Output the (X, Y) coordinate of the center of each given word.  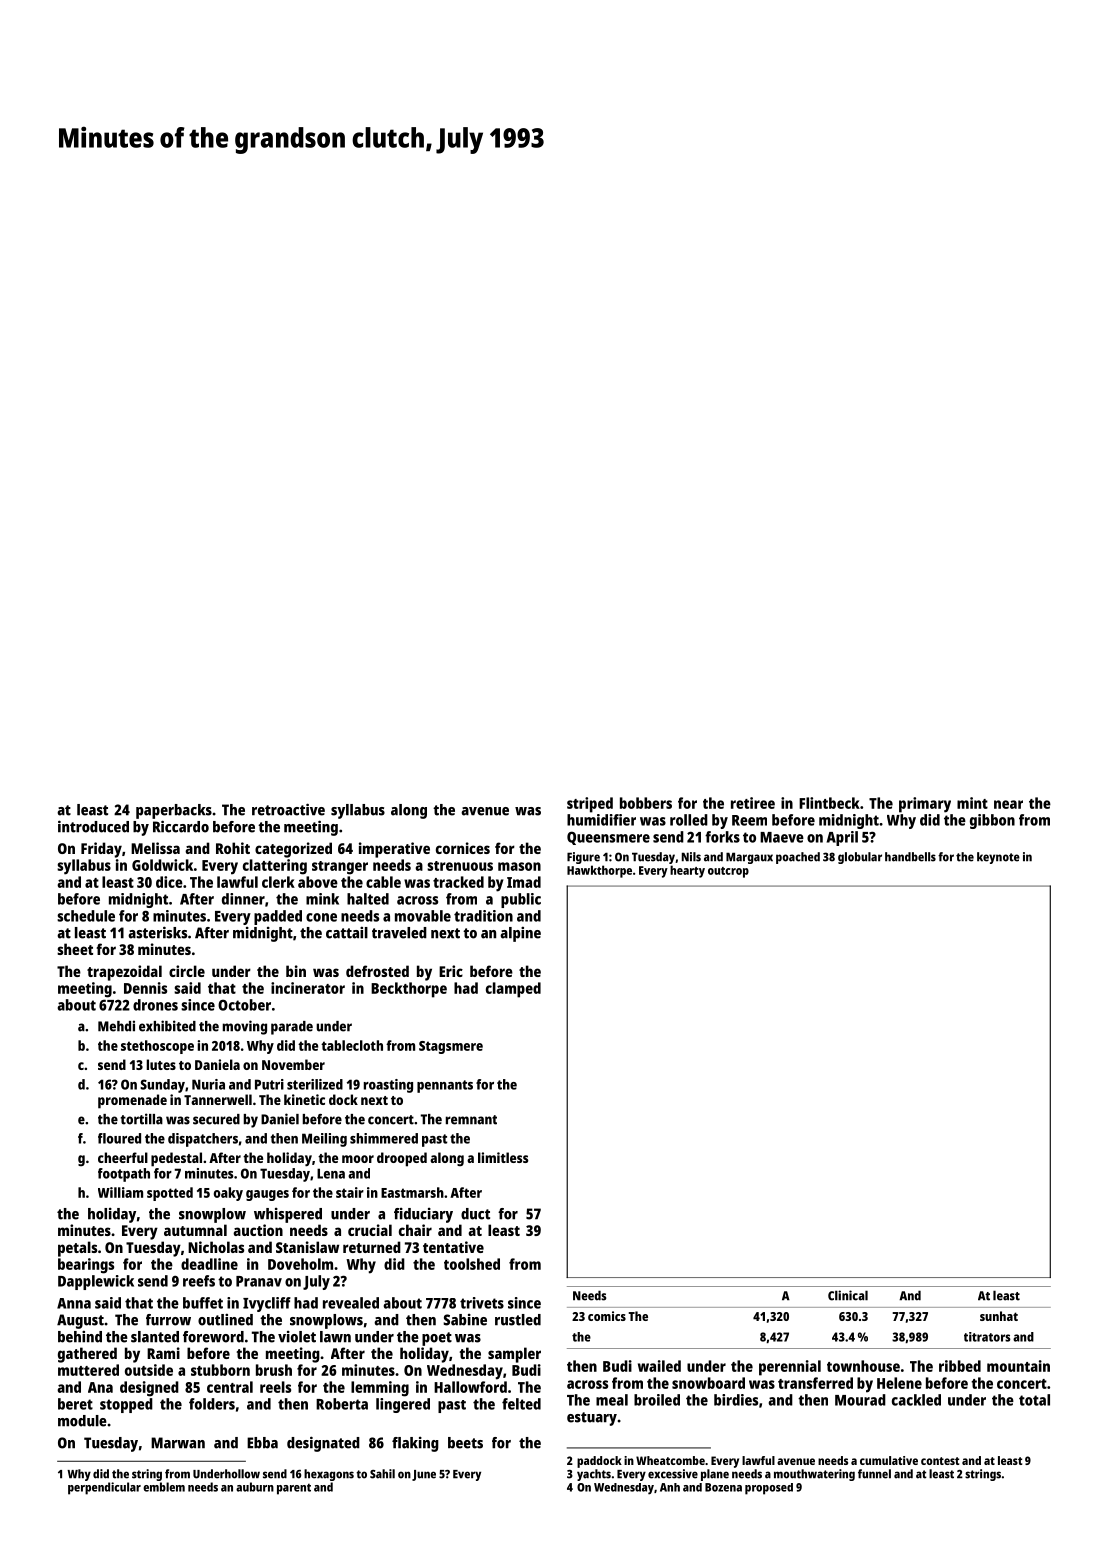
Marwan (178, 1443)
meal (612, 1400)
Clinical (848, 1295)
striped (590, 805)
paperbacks (174, 811)
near (1008, 804)
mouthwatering (814, 1475)
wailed (659, 1366)
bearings (86, 1266)
